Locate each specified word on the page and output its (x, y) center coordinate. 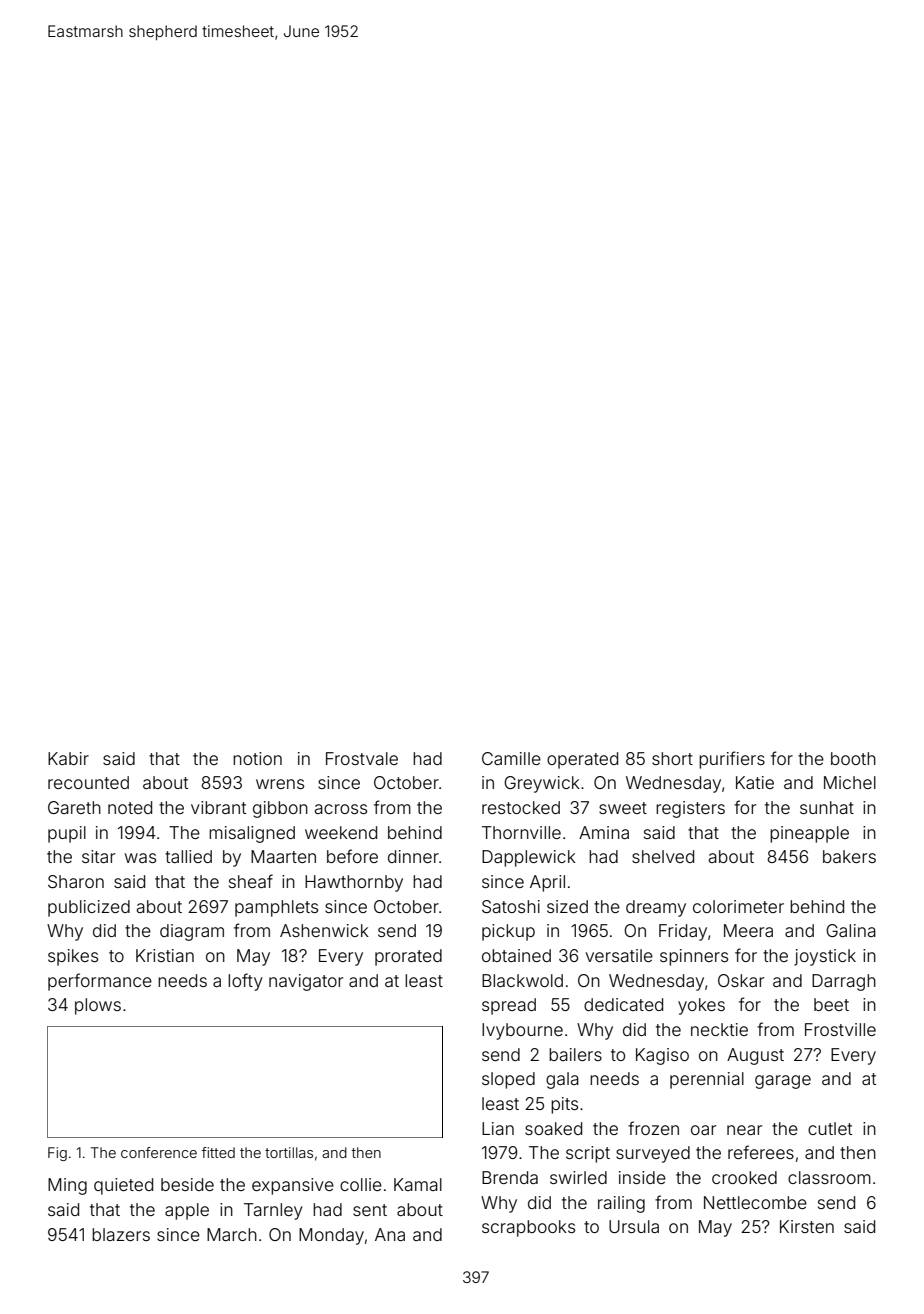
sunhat (827, 807)
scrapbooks (528, 1228)
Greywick (542, 784)
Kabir (68, 758)
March (232, 1234)
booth (853, 758)
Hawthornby (354, 883)
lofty (245, 982)
